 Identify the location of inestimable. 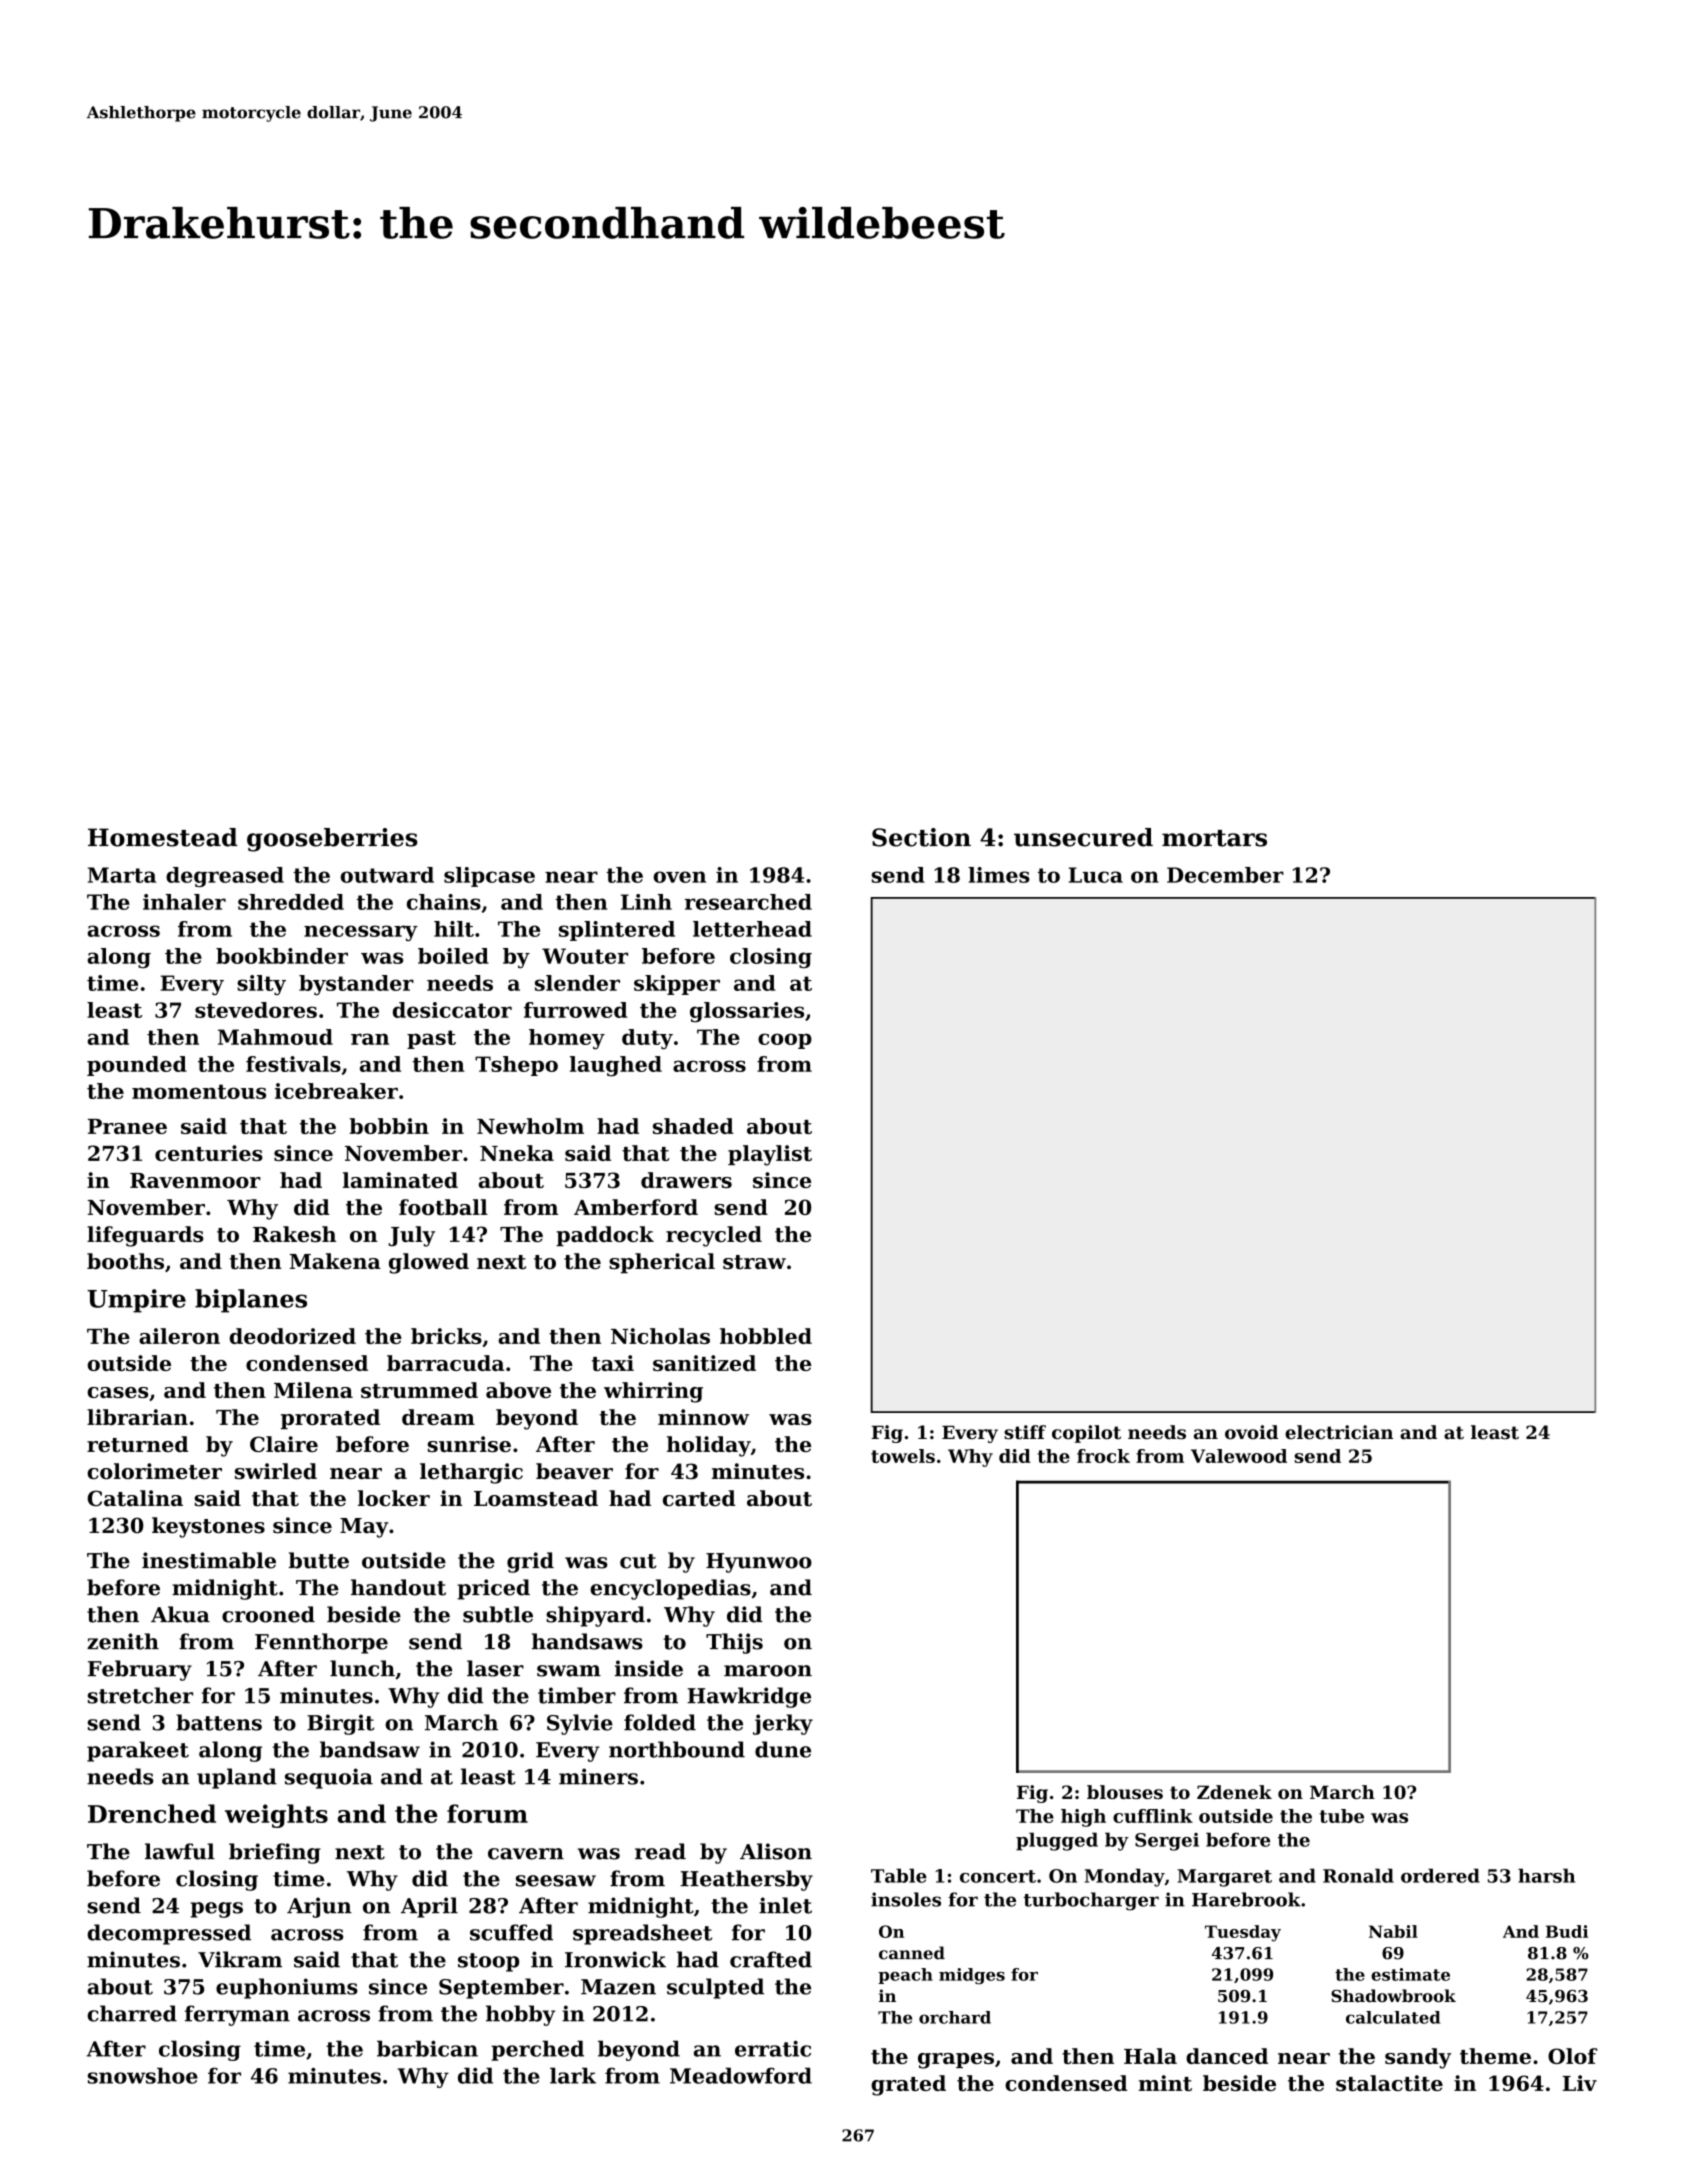
(209, 1560).
